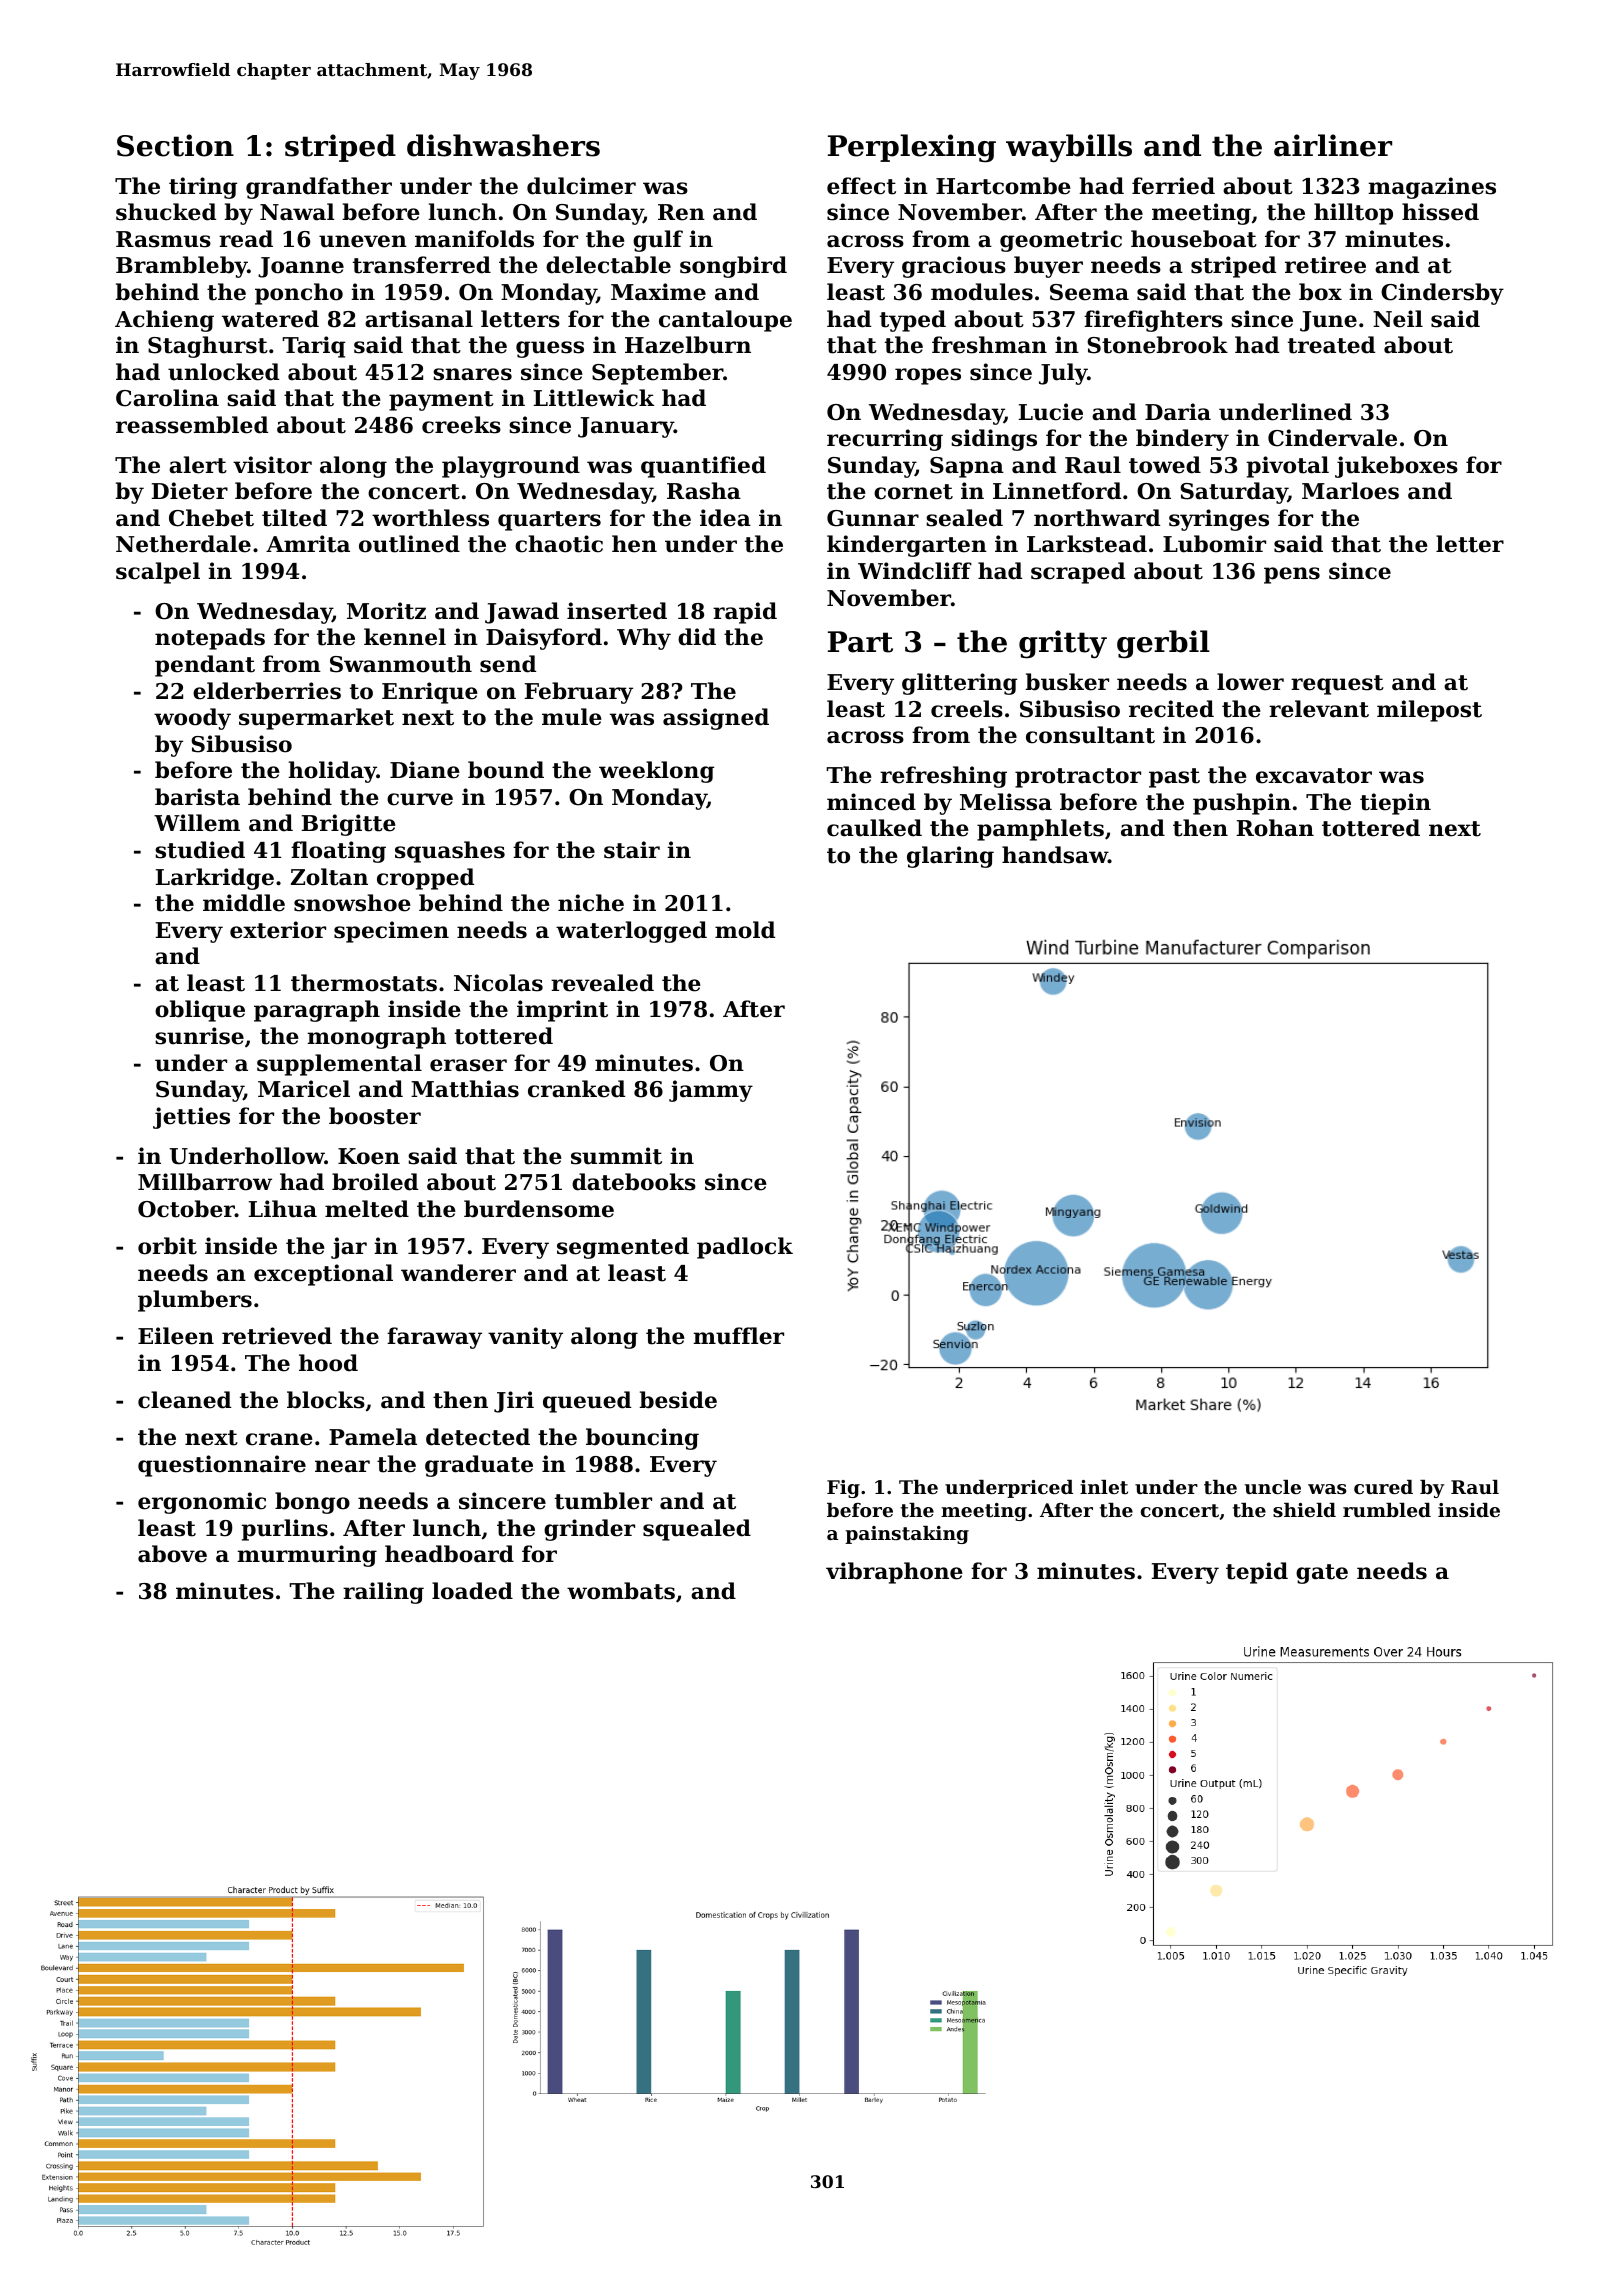 This screenshot has height=2292, width=1620. Describe the element at coordinates (200, 1011) in the screenshot. I see `oblique` at that location.
